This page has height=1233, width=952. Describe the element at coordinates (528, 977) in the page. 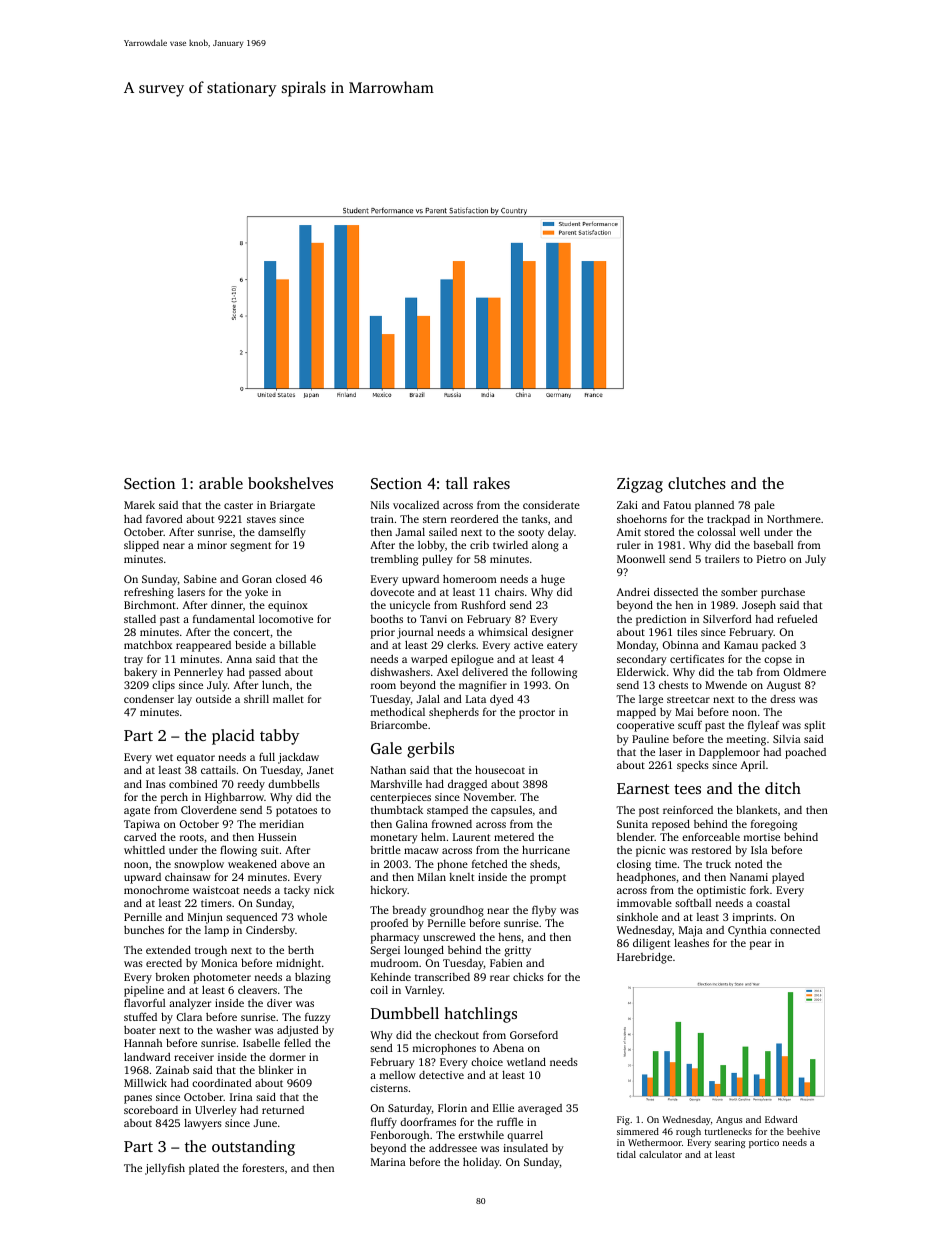

I see `chicks` at that location.
